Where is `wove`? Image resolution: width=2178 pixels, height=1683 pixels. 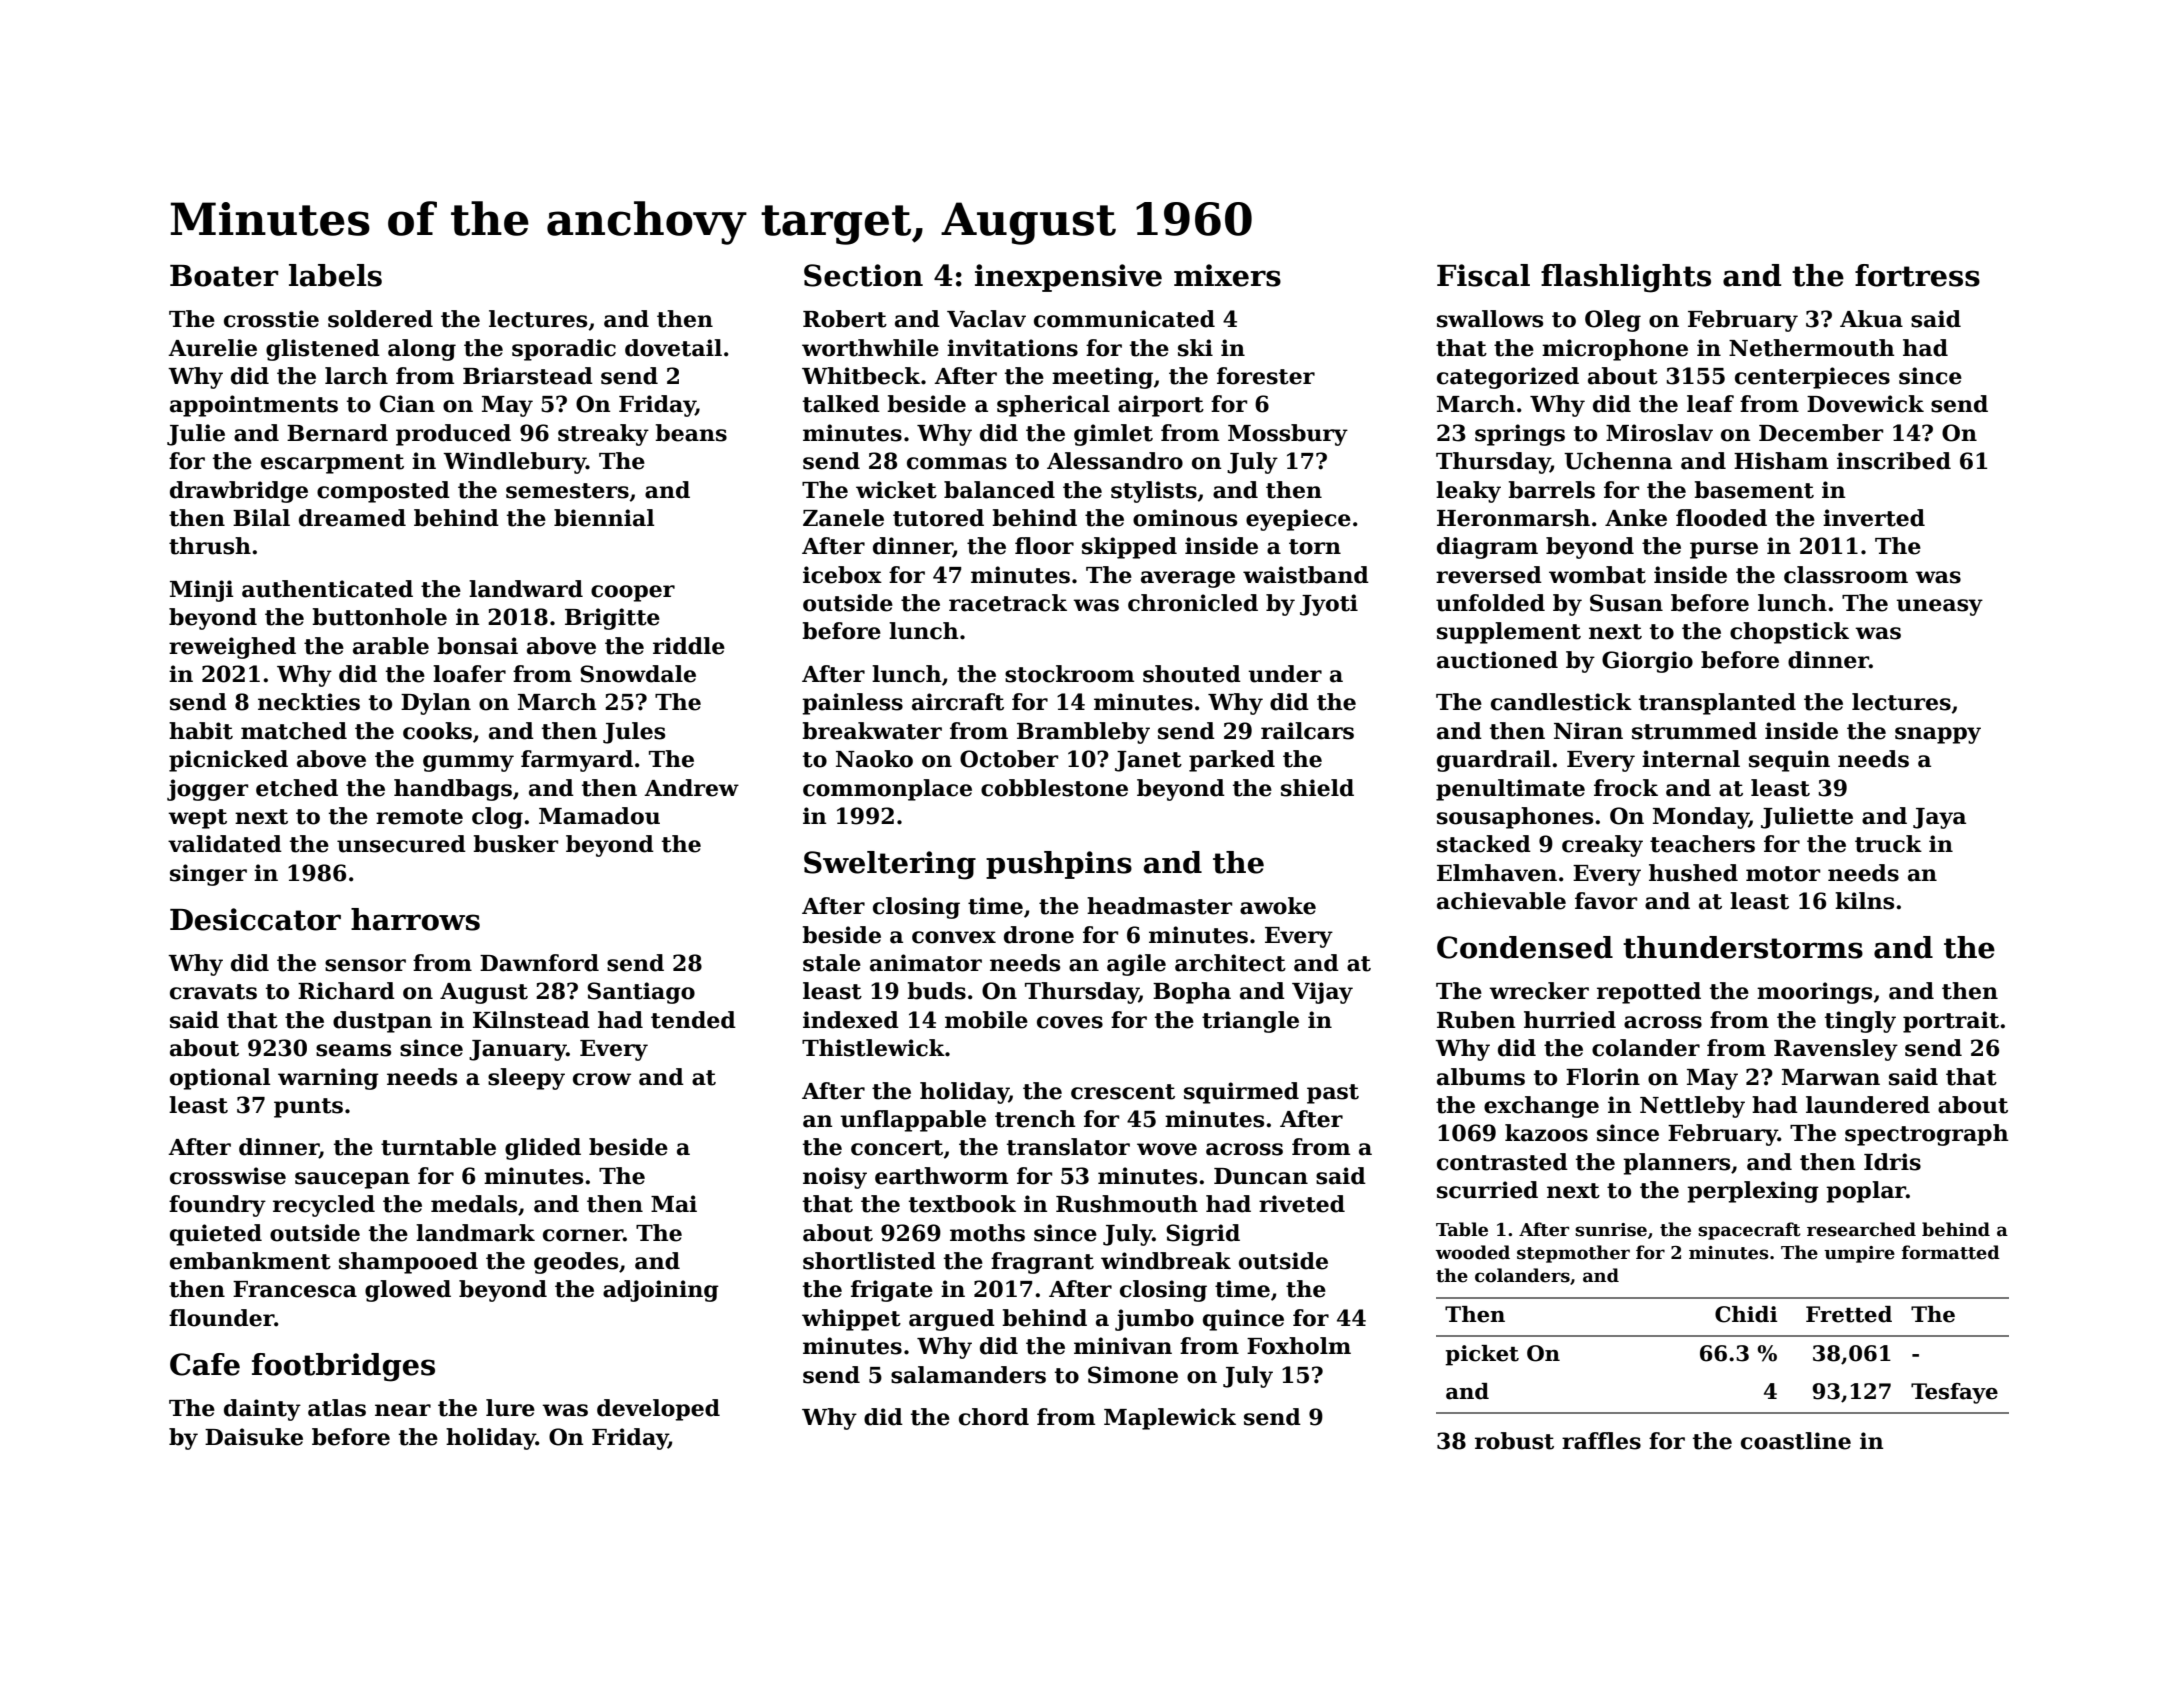
wove is located at coordinates (1167, 1149).
